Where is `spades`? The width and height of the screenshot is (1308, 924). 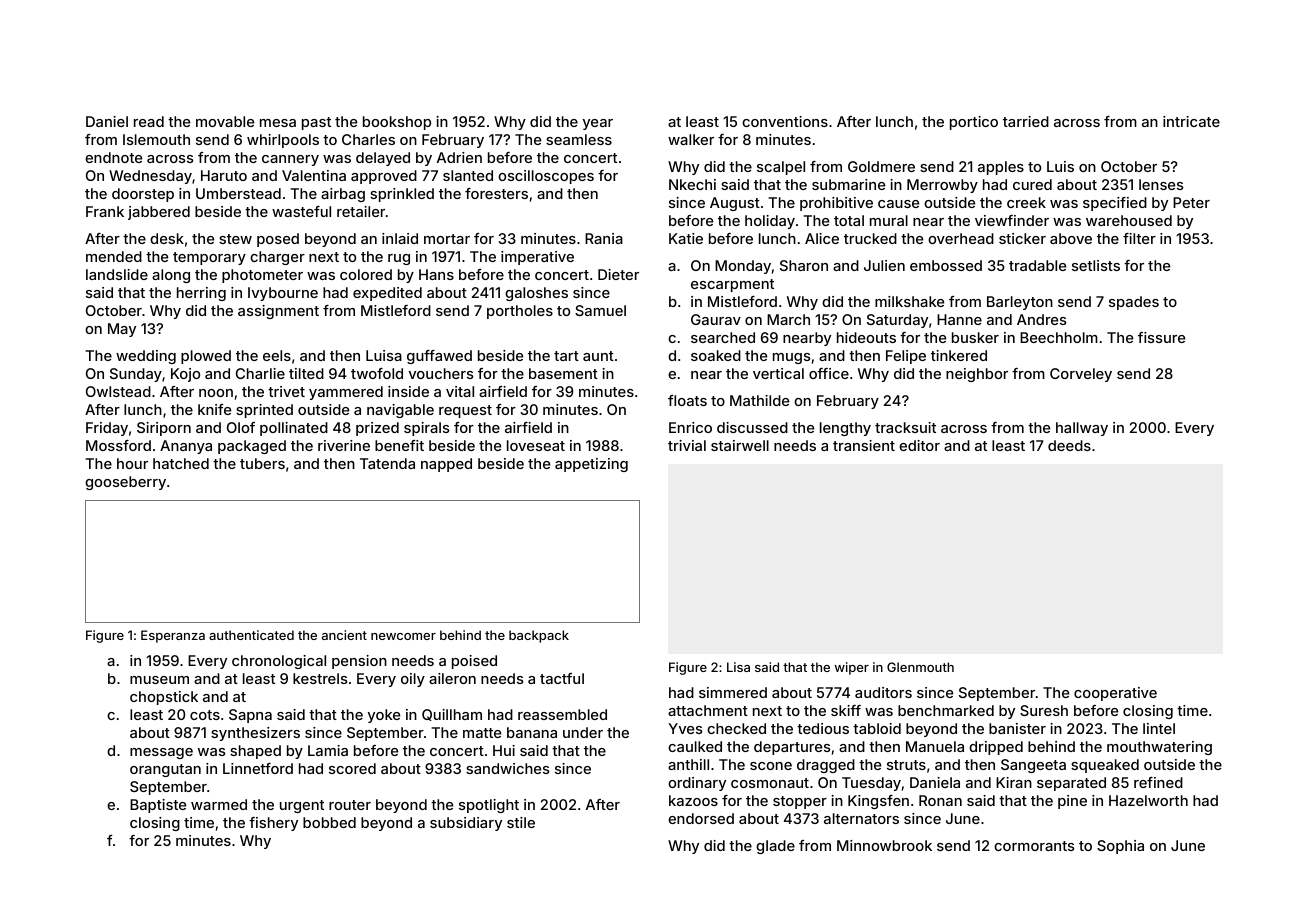 spades is located at coordinates (1134, 303).
